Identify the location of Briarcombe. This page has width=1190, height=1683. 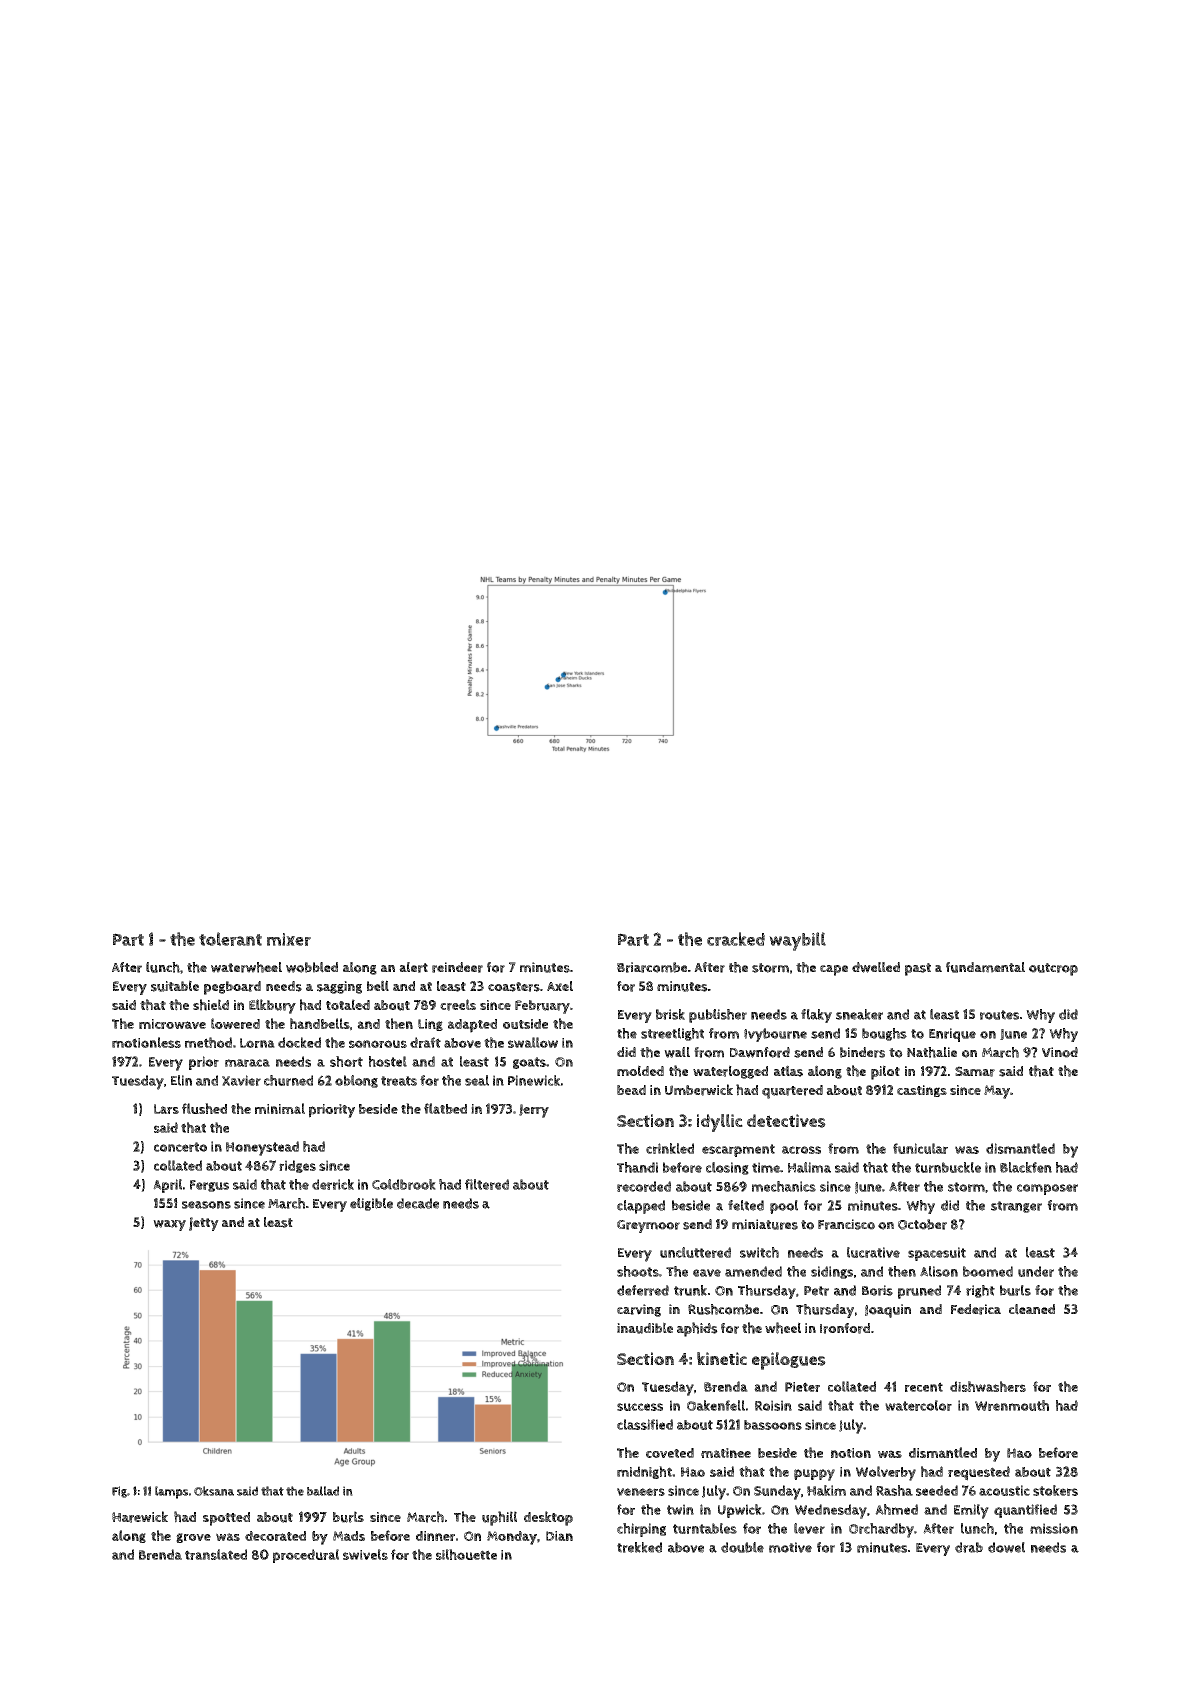
(652, 967).
